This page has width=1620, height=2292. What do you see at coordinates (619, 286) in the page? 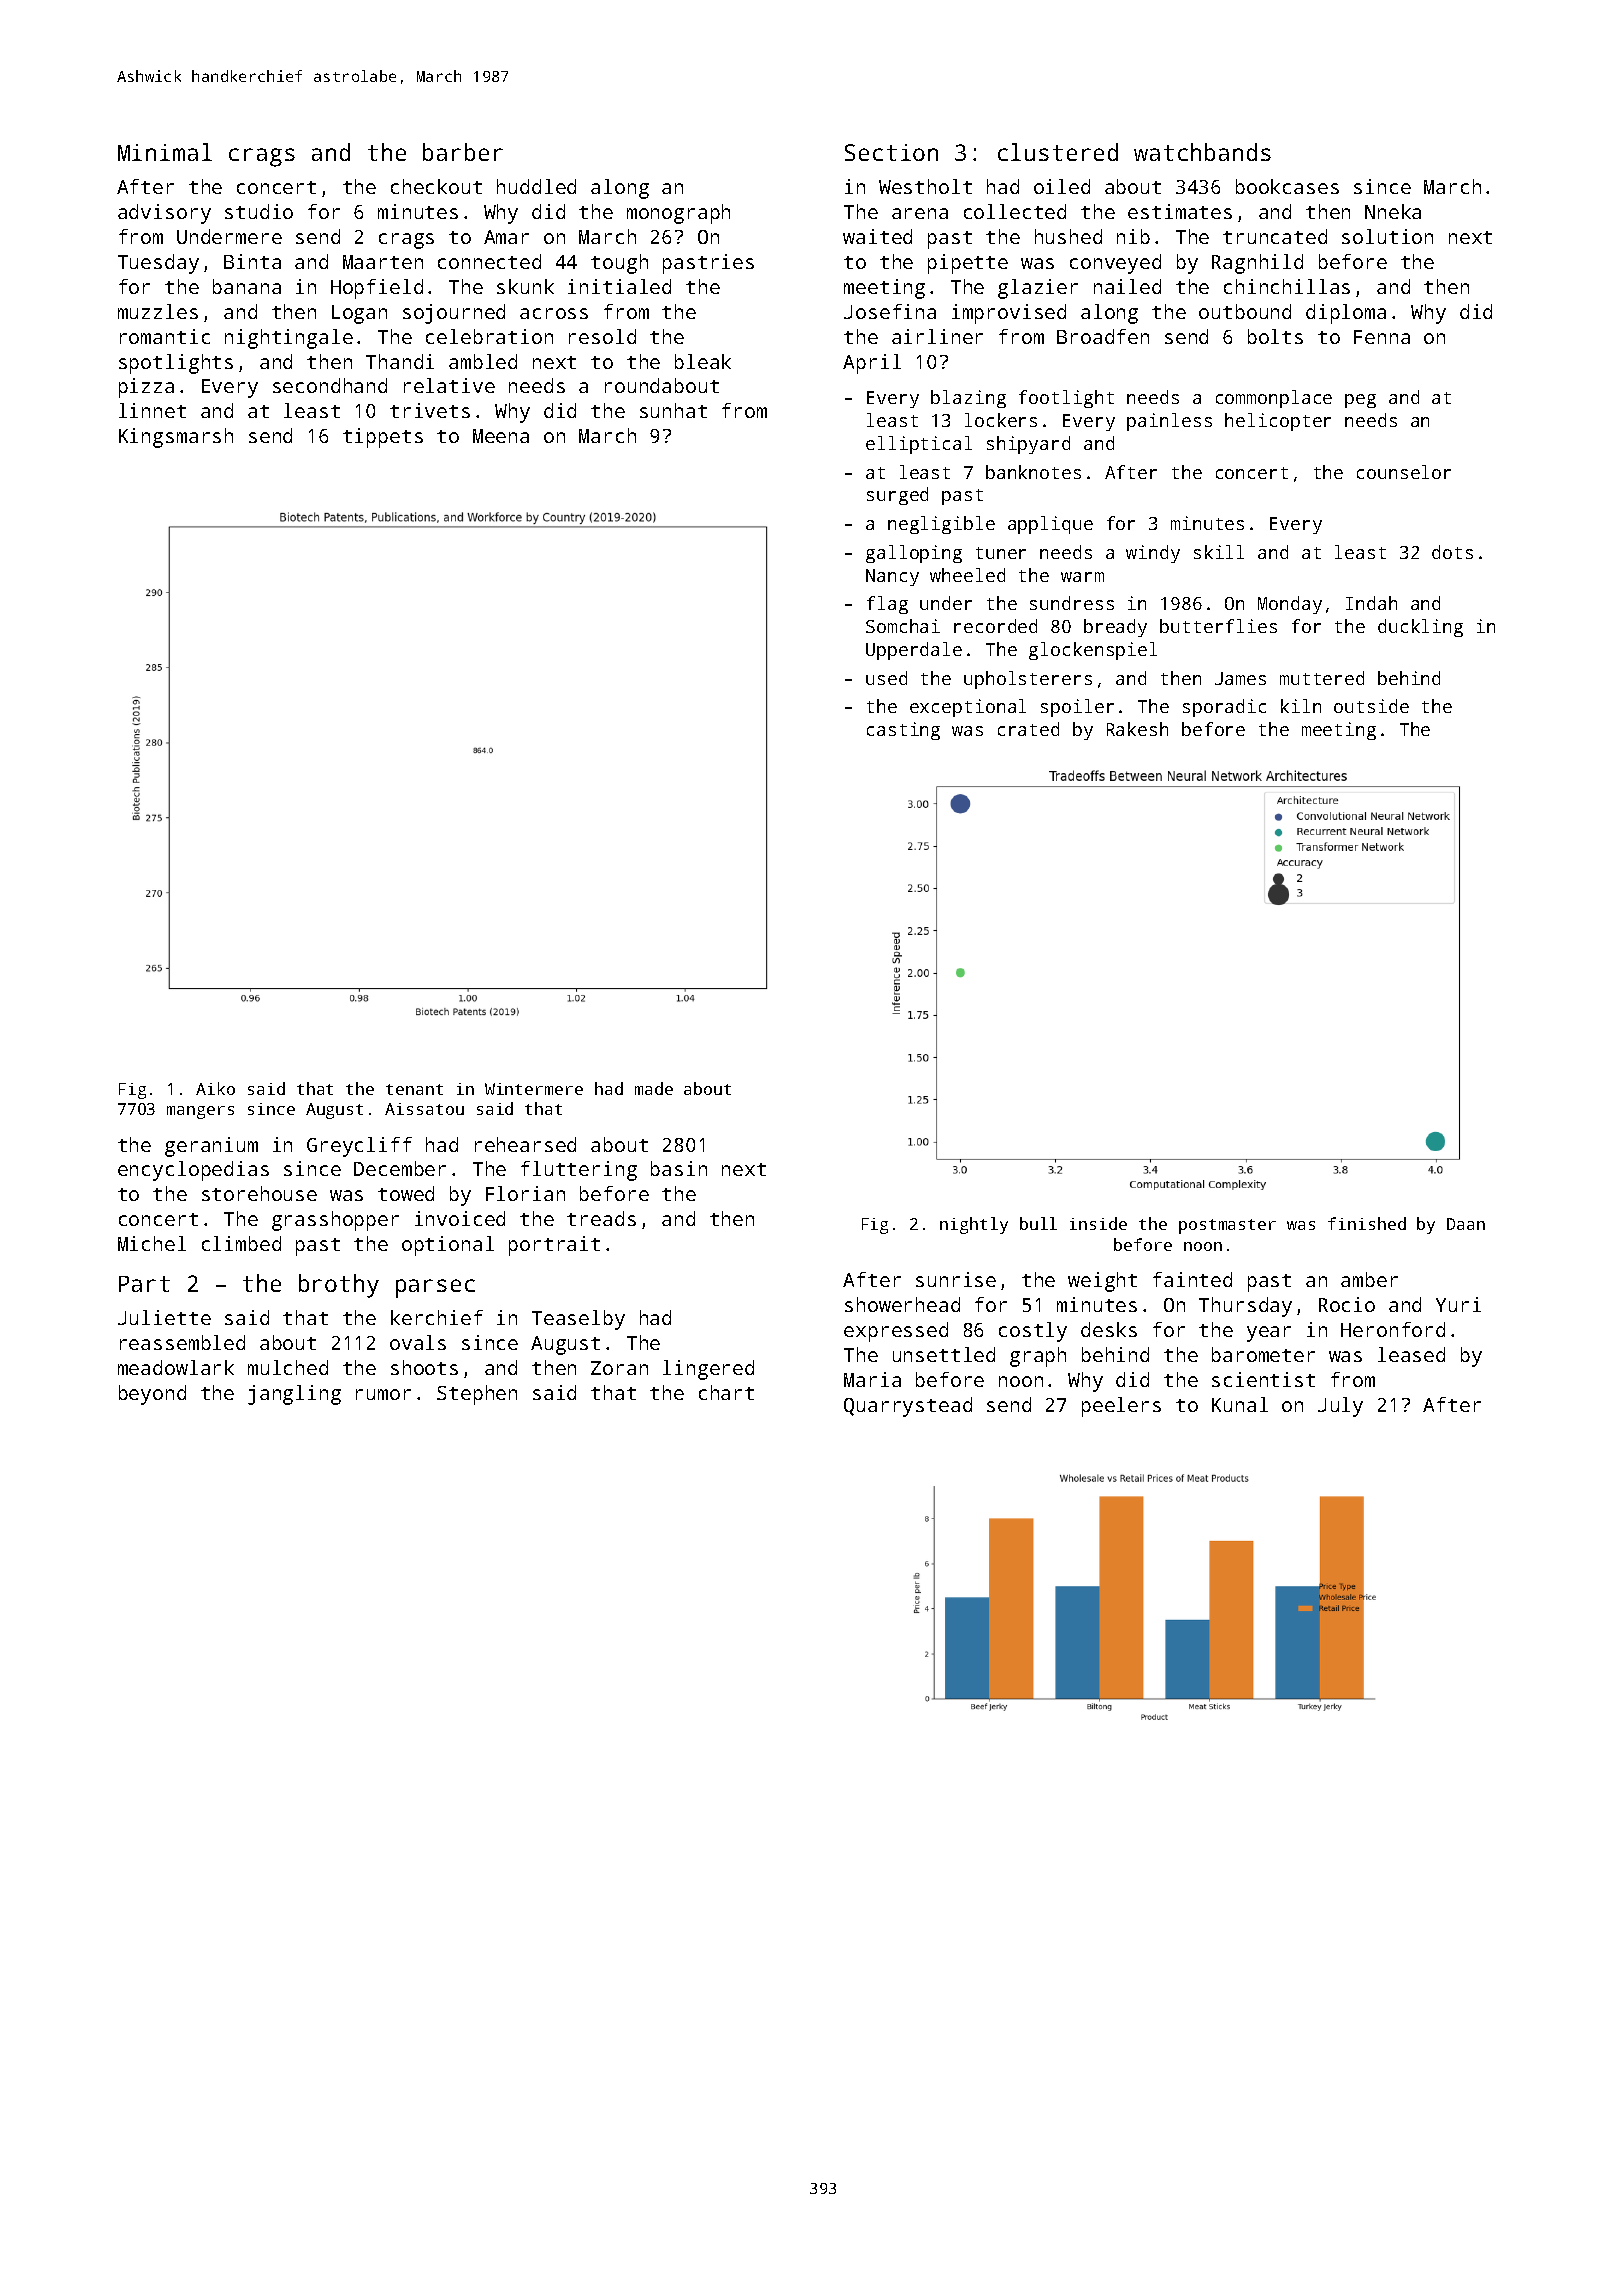
I see `initialed` at bounding box center [619, 286].
